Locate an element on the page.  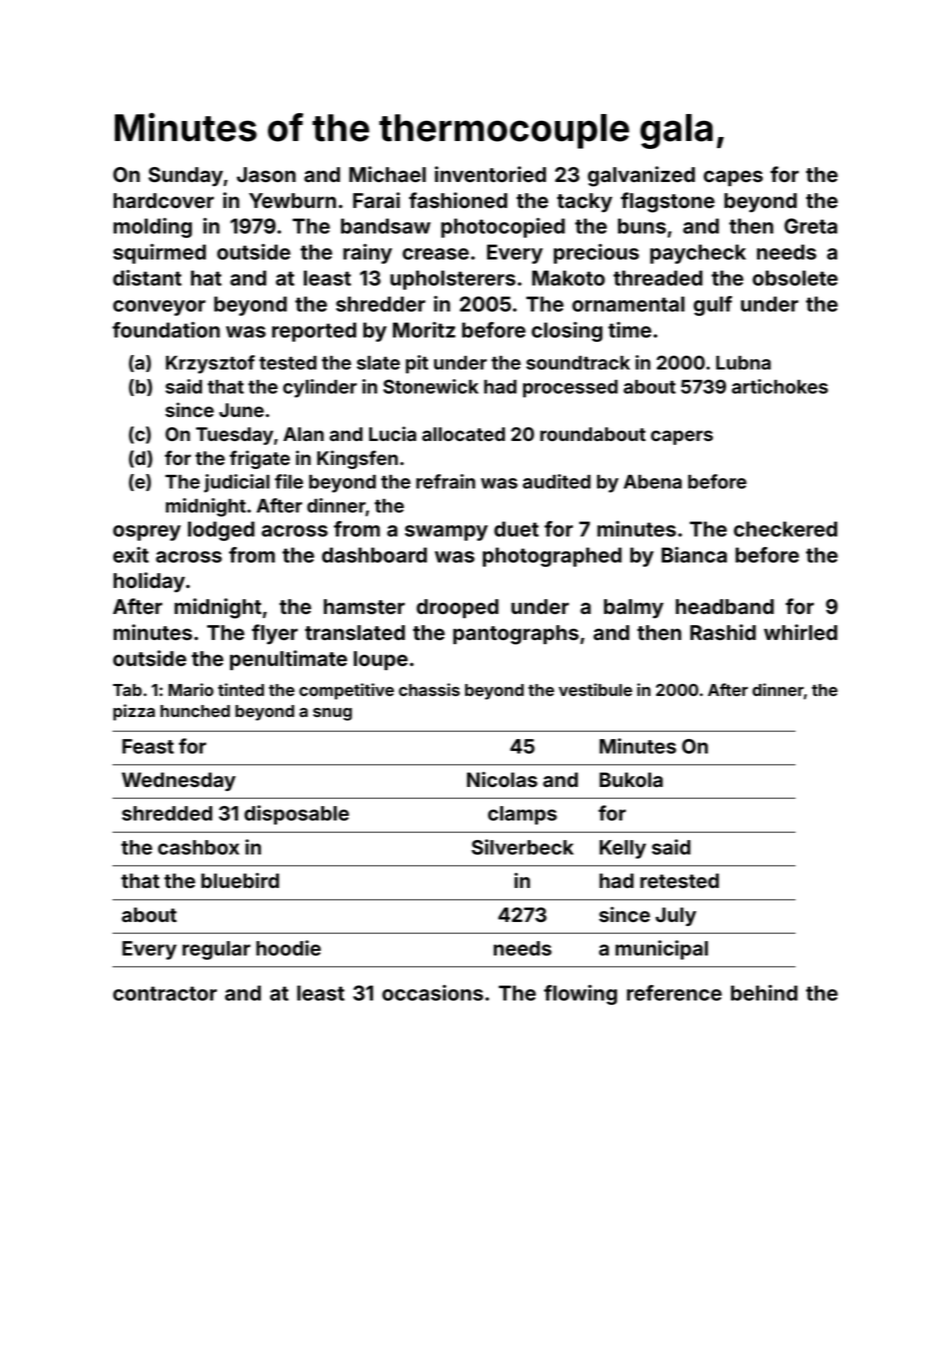
Jason is located at coordinates (266, 175).
